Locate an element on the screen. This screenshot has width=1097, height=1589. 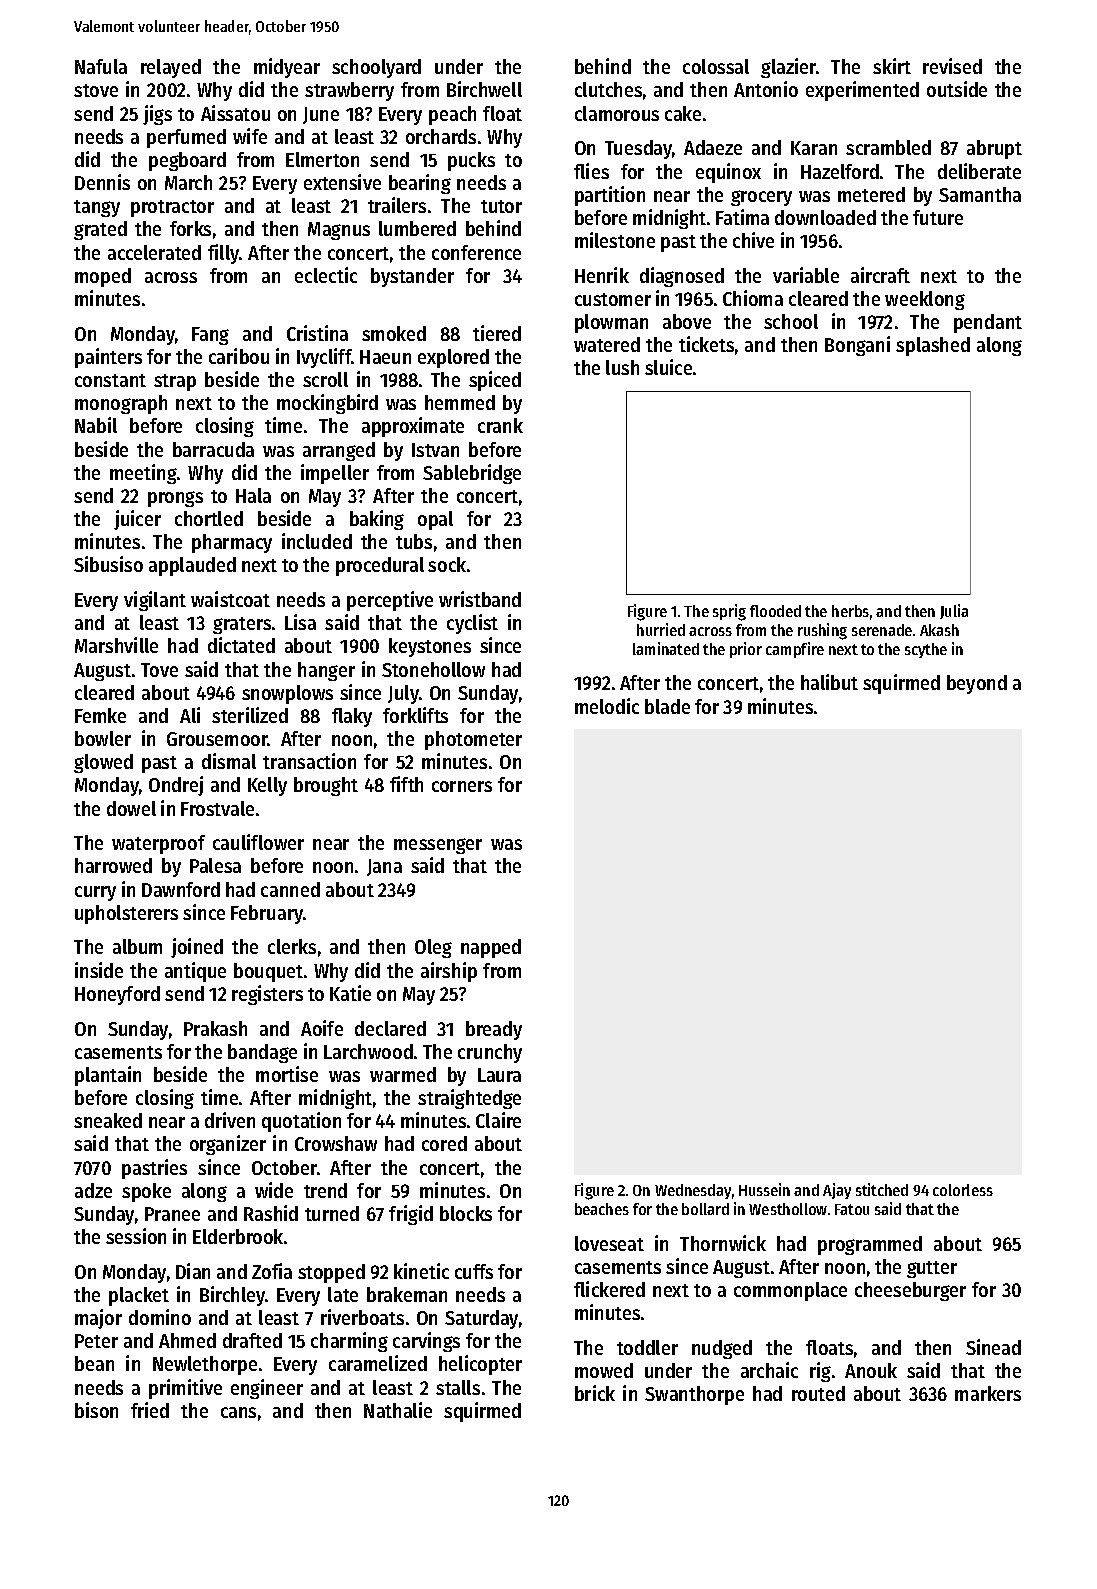
blocks is located at coordinates (466, 1213).
